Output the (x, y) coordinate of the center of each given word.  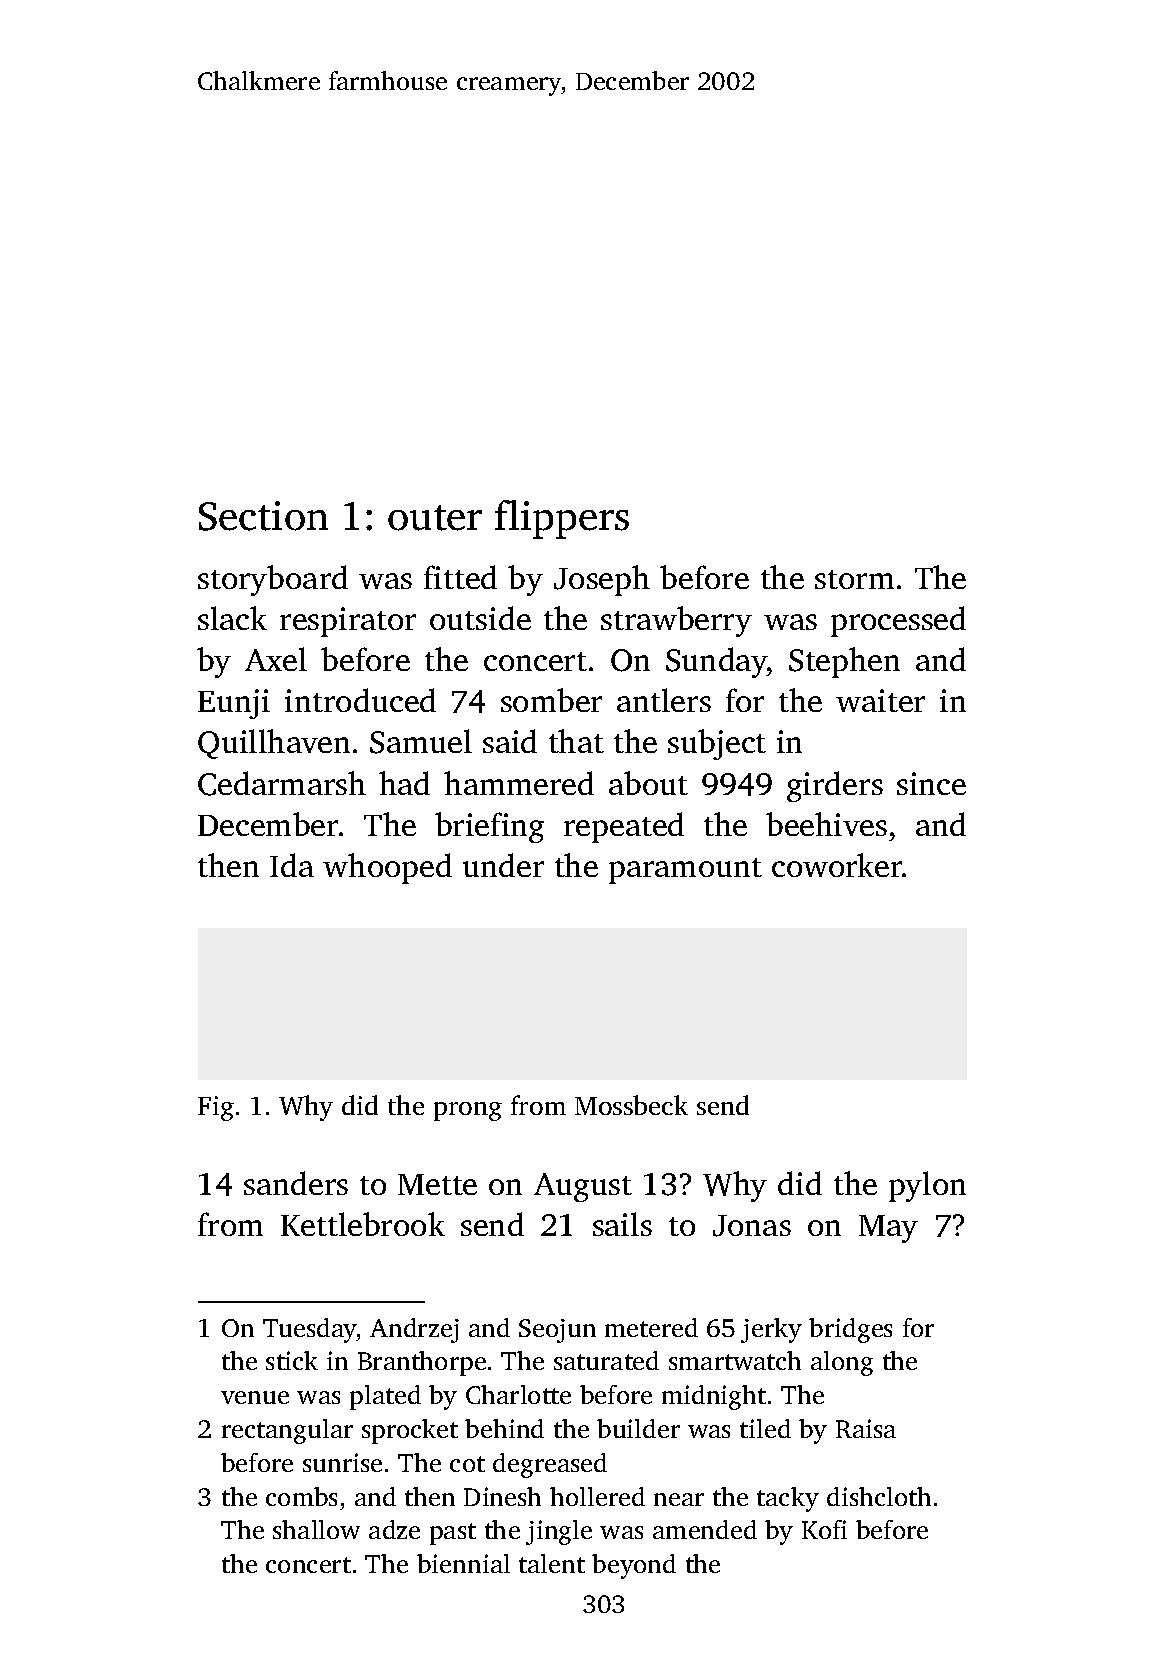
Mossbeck (631, 1105)
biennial (463, 1563)
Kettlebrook (363, 1224)
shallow (316, 1529)
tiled (765, 1428)
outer (435, 518)
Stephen (844, 662)
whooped (387, 868)
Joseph (602, 580)
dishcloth (879, 1496)
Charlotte (518, 1394)
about (648, 783)
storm (854, 579)
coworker (837, 865)
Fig (216, 1108)
